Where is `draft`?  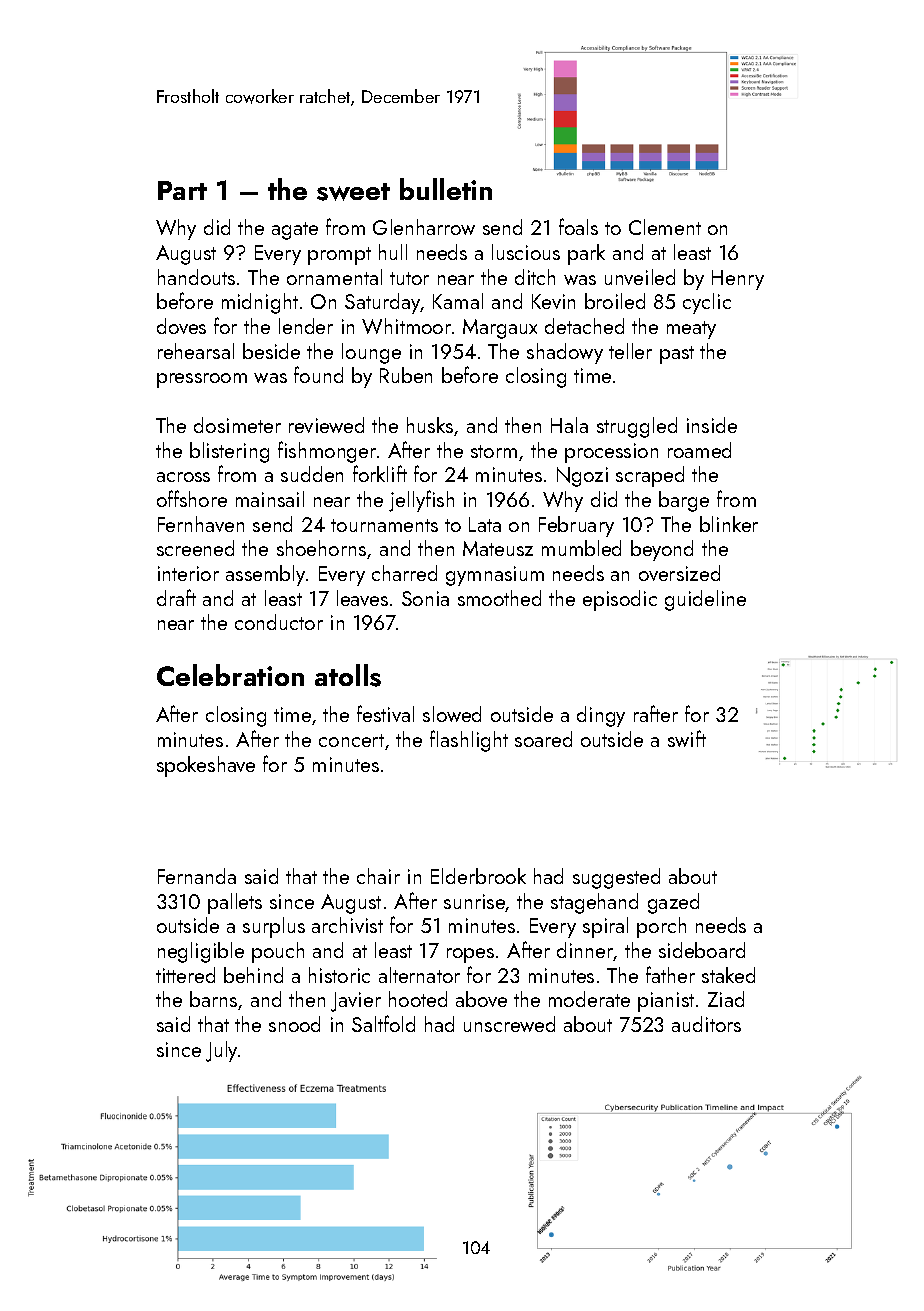 draft is located at coordinates (176, 597).
